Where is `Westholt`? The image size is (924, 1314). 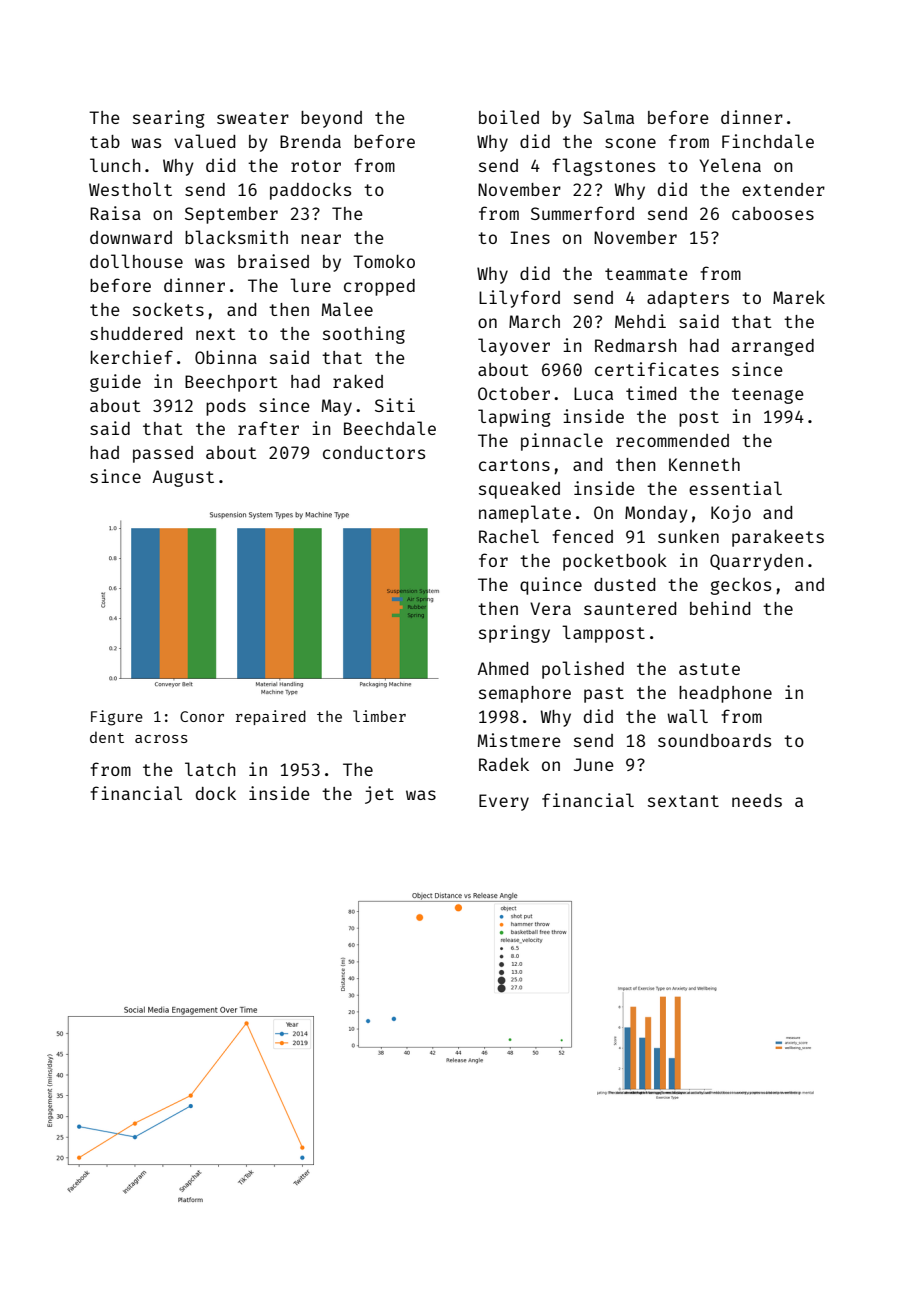 Westholt is located at coordinates (130, 189).
